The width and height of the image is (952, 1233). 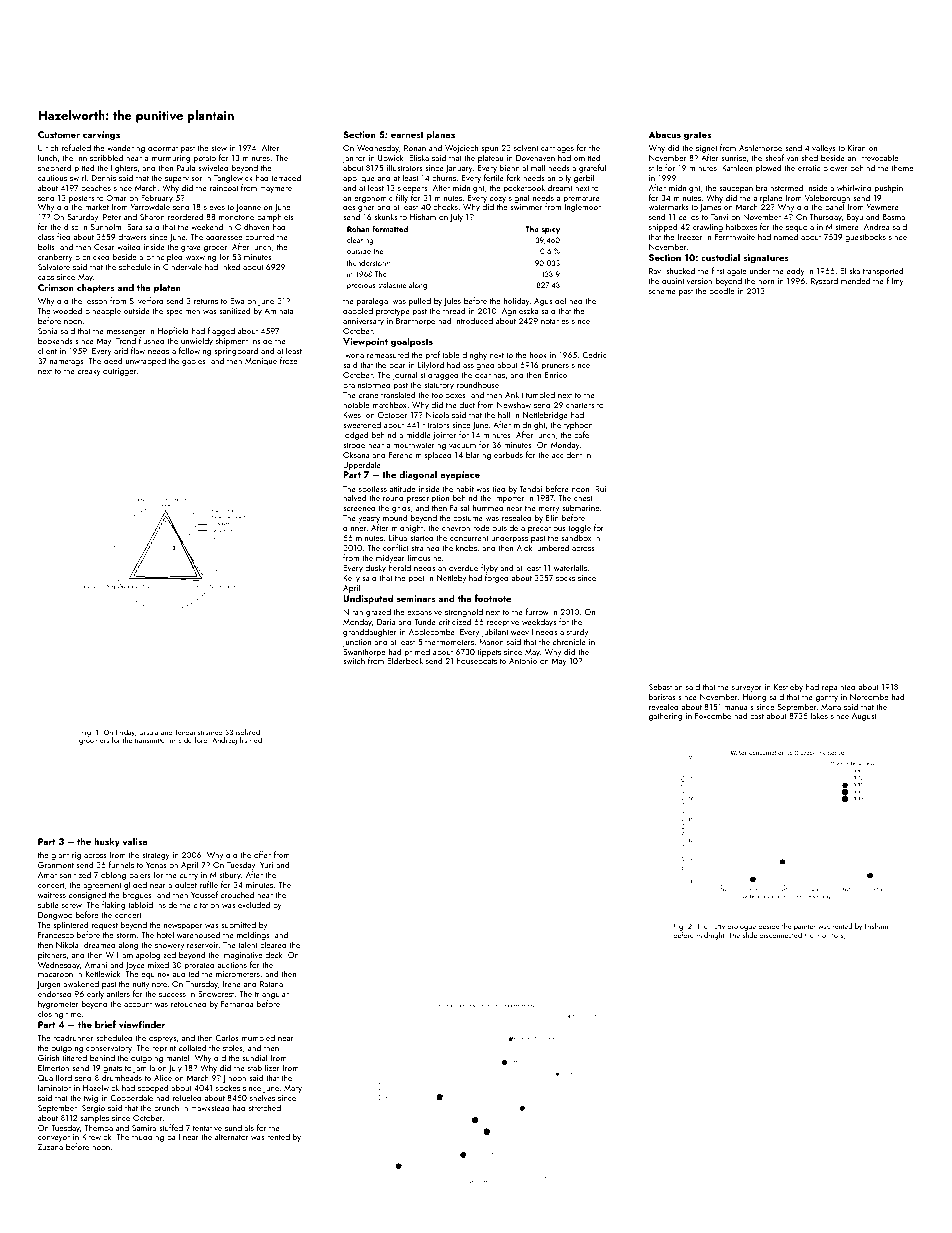 What do you see at coordinates (829, 935) in the image?
I see `monitors` at bounding box center [829, 935].
